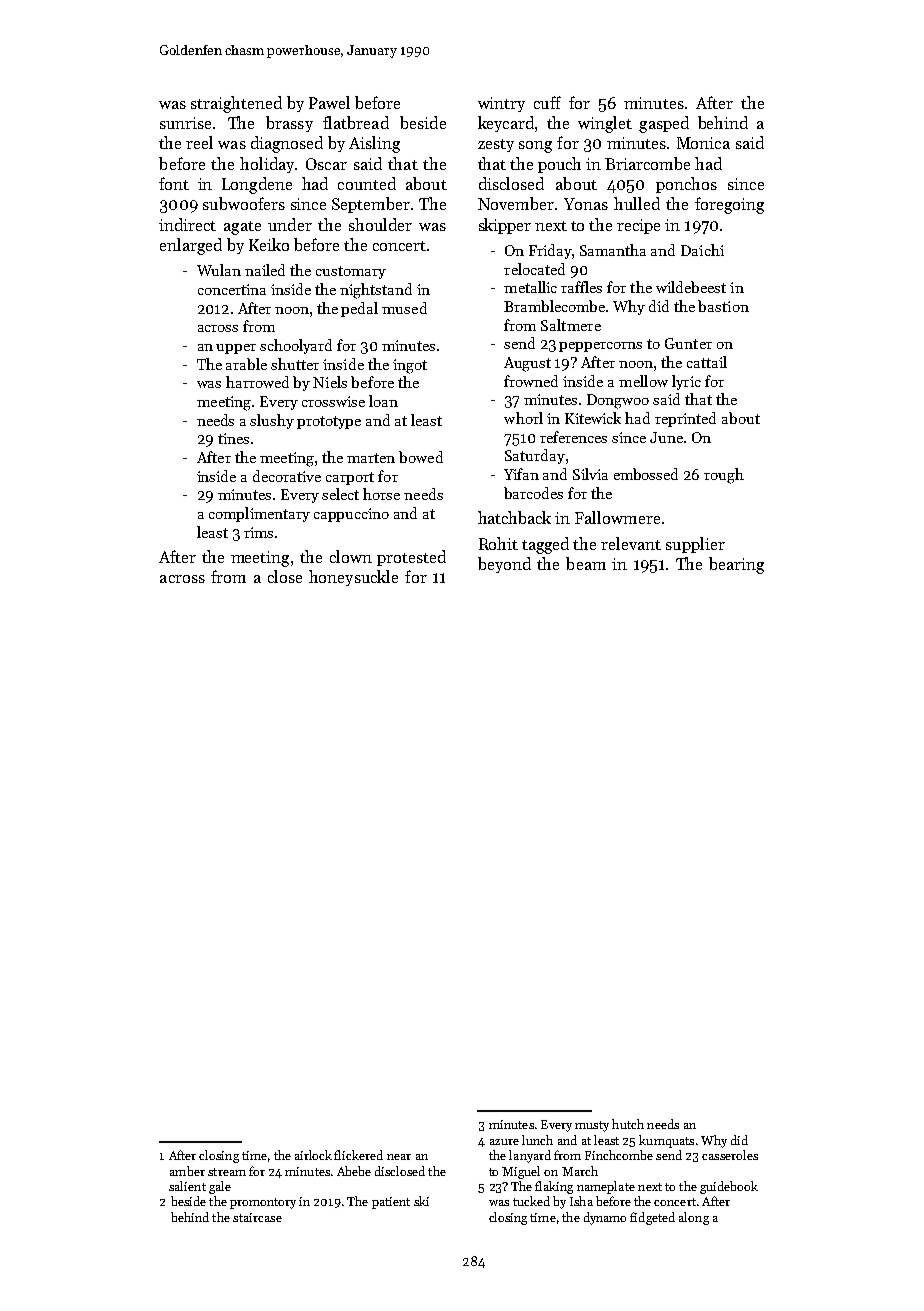 The image size is (924, 1311). I want to click on amber, so click(187, 1171).
